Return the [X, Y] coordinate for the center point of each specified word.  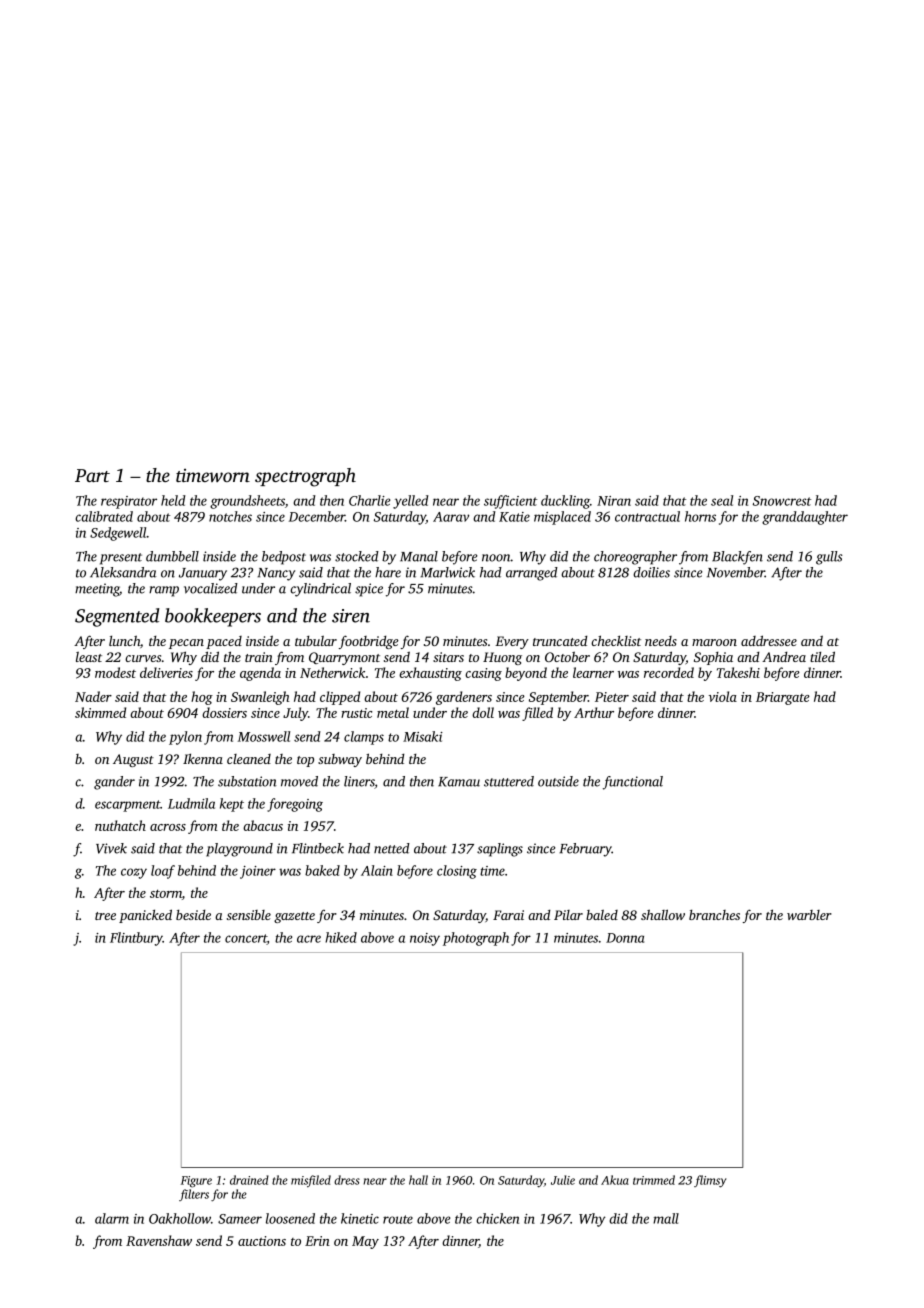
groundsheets [247, 502]
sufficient [510, 502]
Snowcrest [782, 501]
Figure [196, 1182]
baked [322, 870]
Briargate [783, 698]
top [305, 761]
